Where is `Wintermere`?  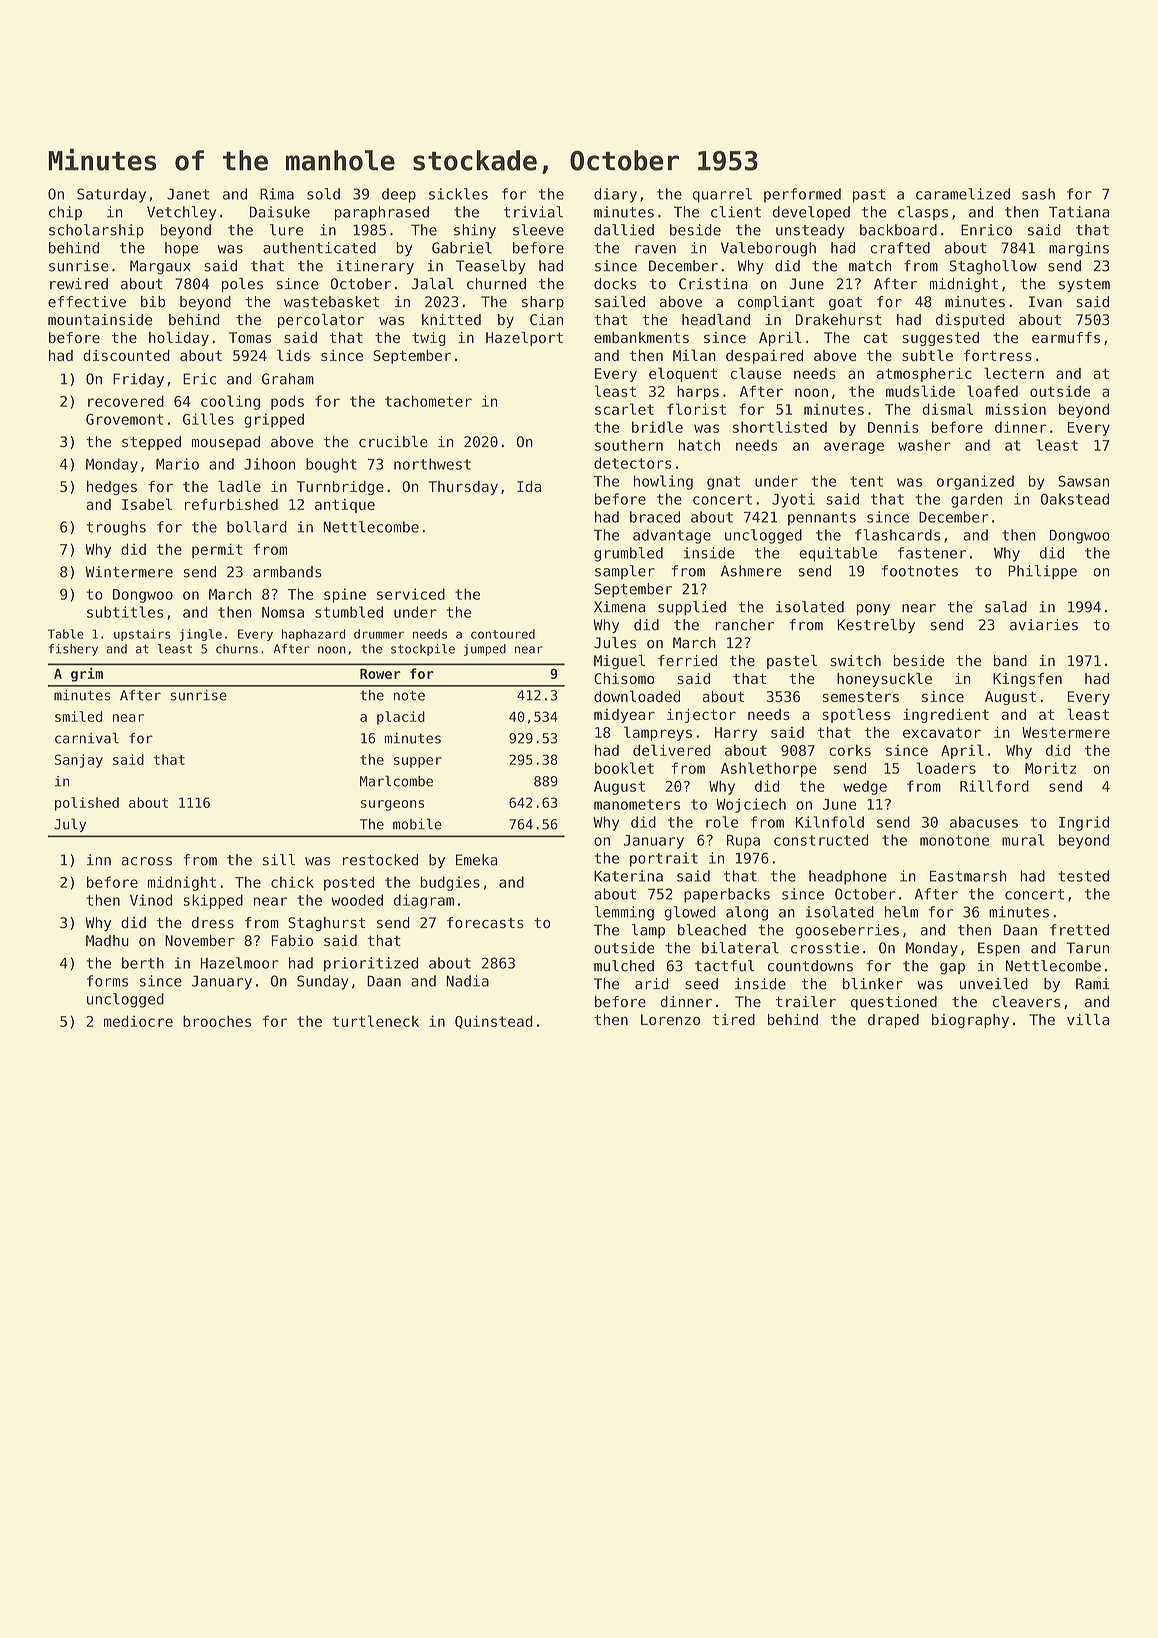
Wintermere is located at coordinates (129, 572).
